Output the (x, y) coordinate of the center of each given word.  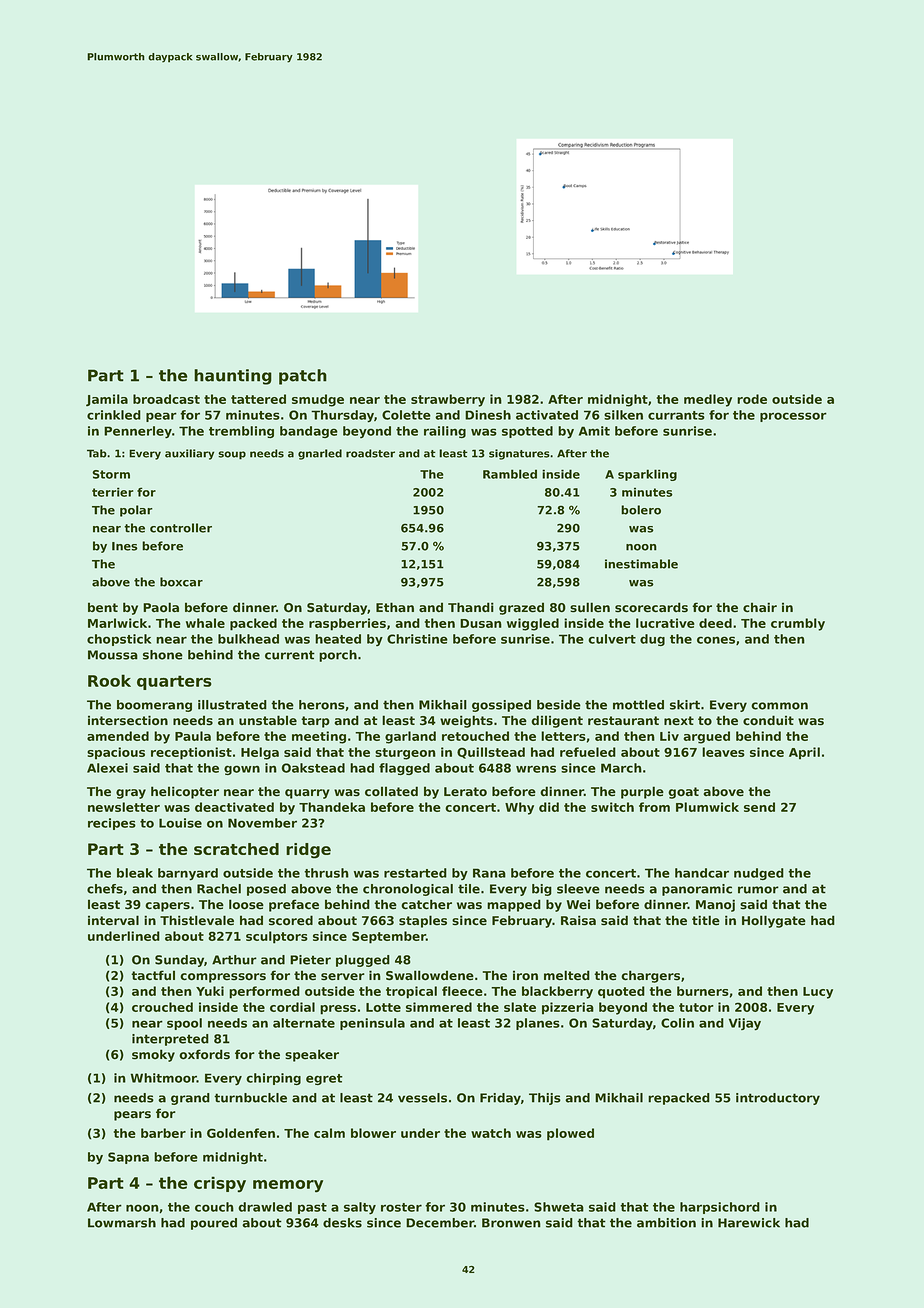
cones (716, 640)
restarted (415, 873)
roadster (370, 453)
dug (652, 640)
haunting (233, 377)
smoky (153, 1055)
